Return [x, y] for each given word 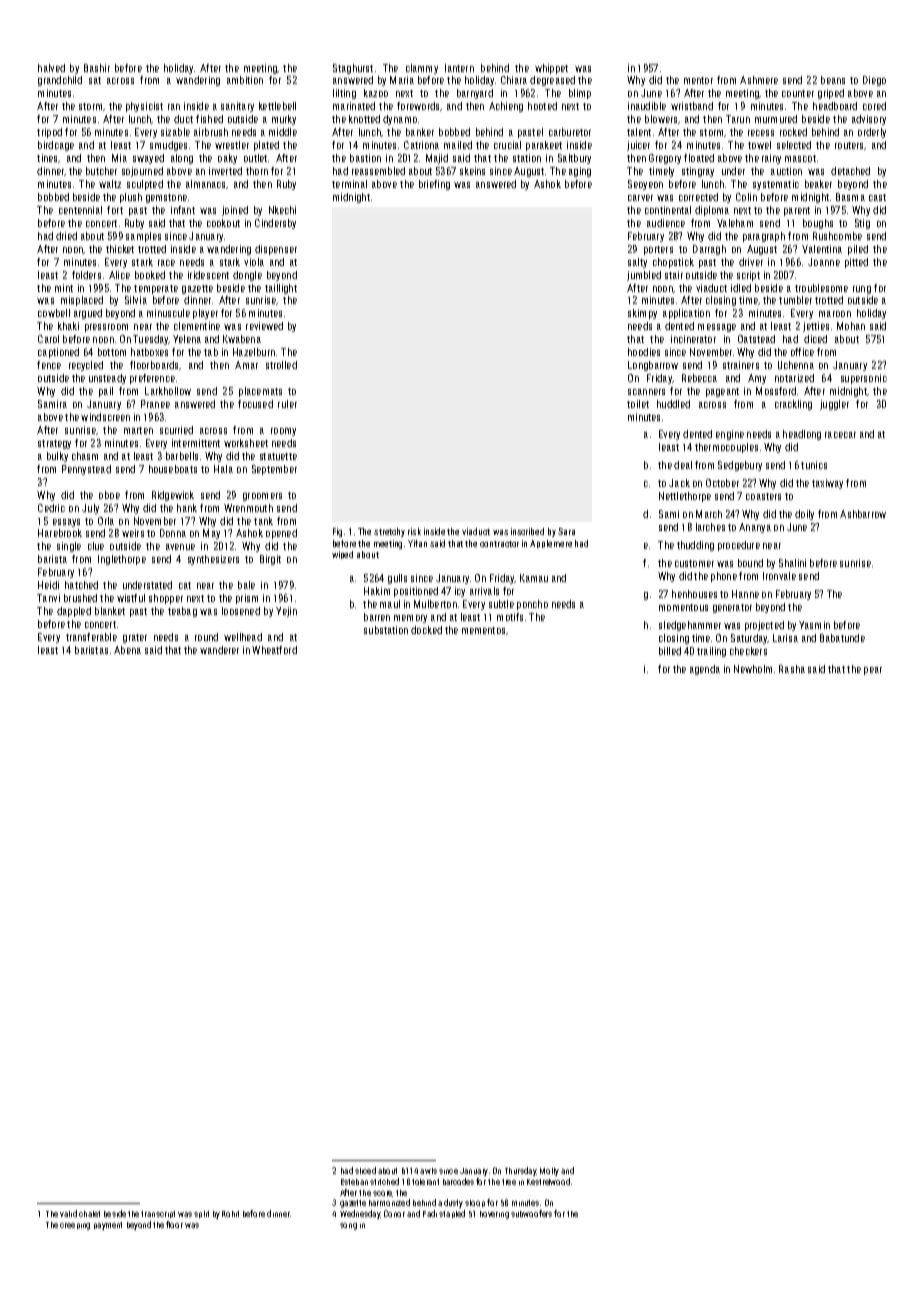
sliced [365, 1170]
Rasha [792, 669]
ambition [245, 80]
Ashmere [759, 80]
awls [428, 1171]
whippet [551, 69]
